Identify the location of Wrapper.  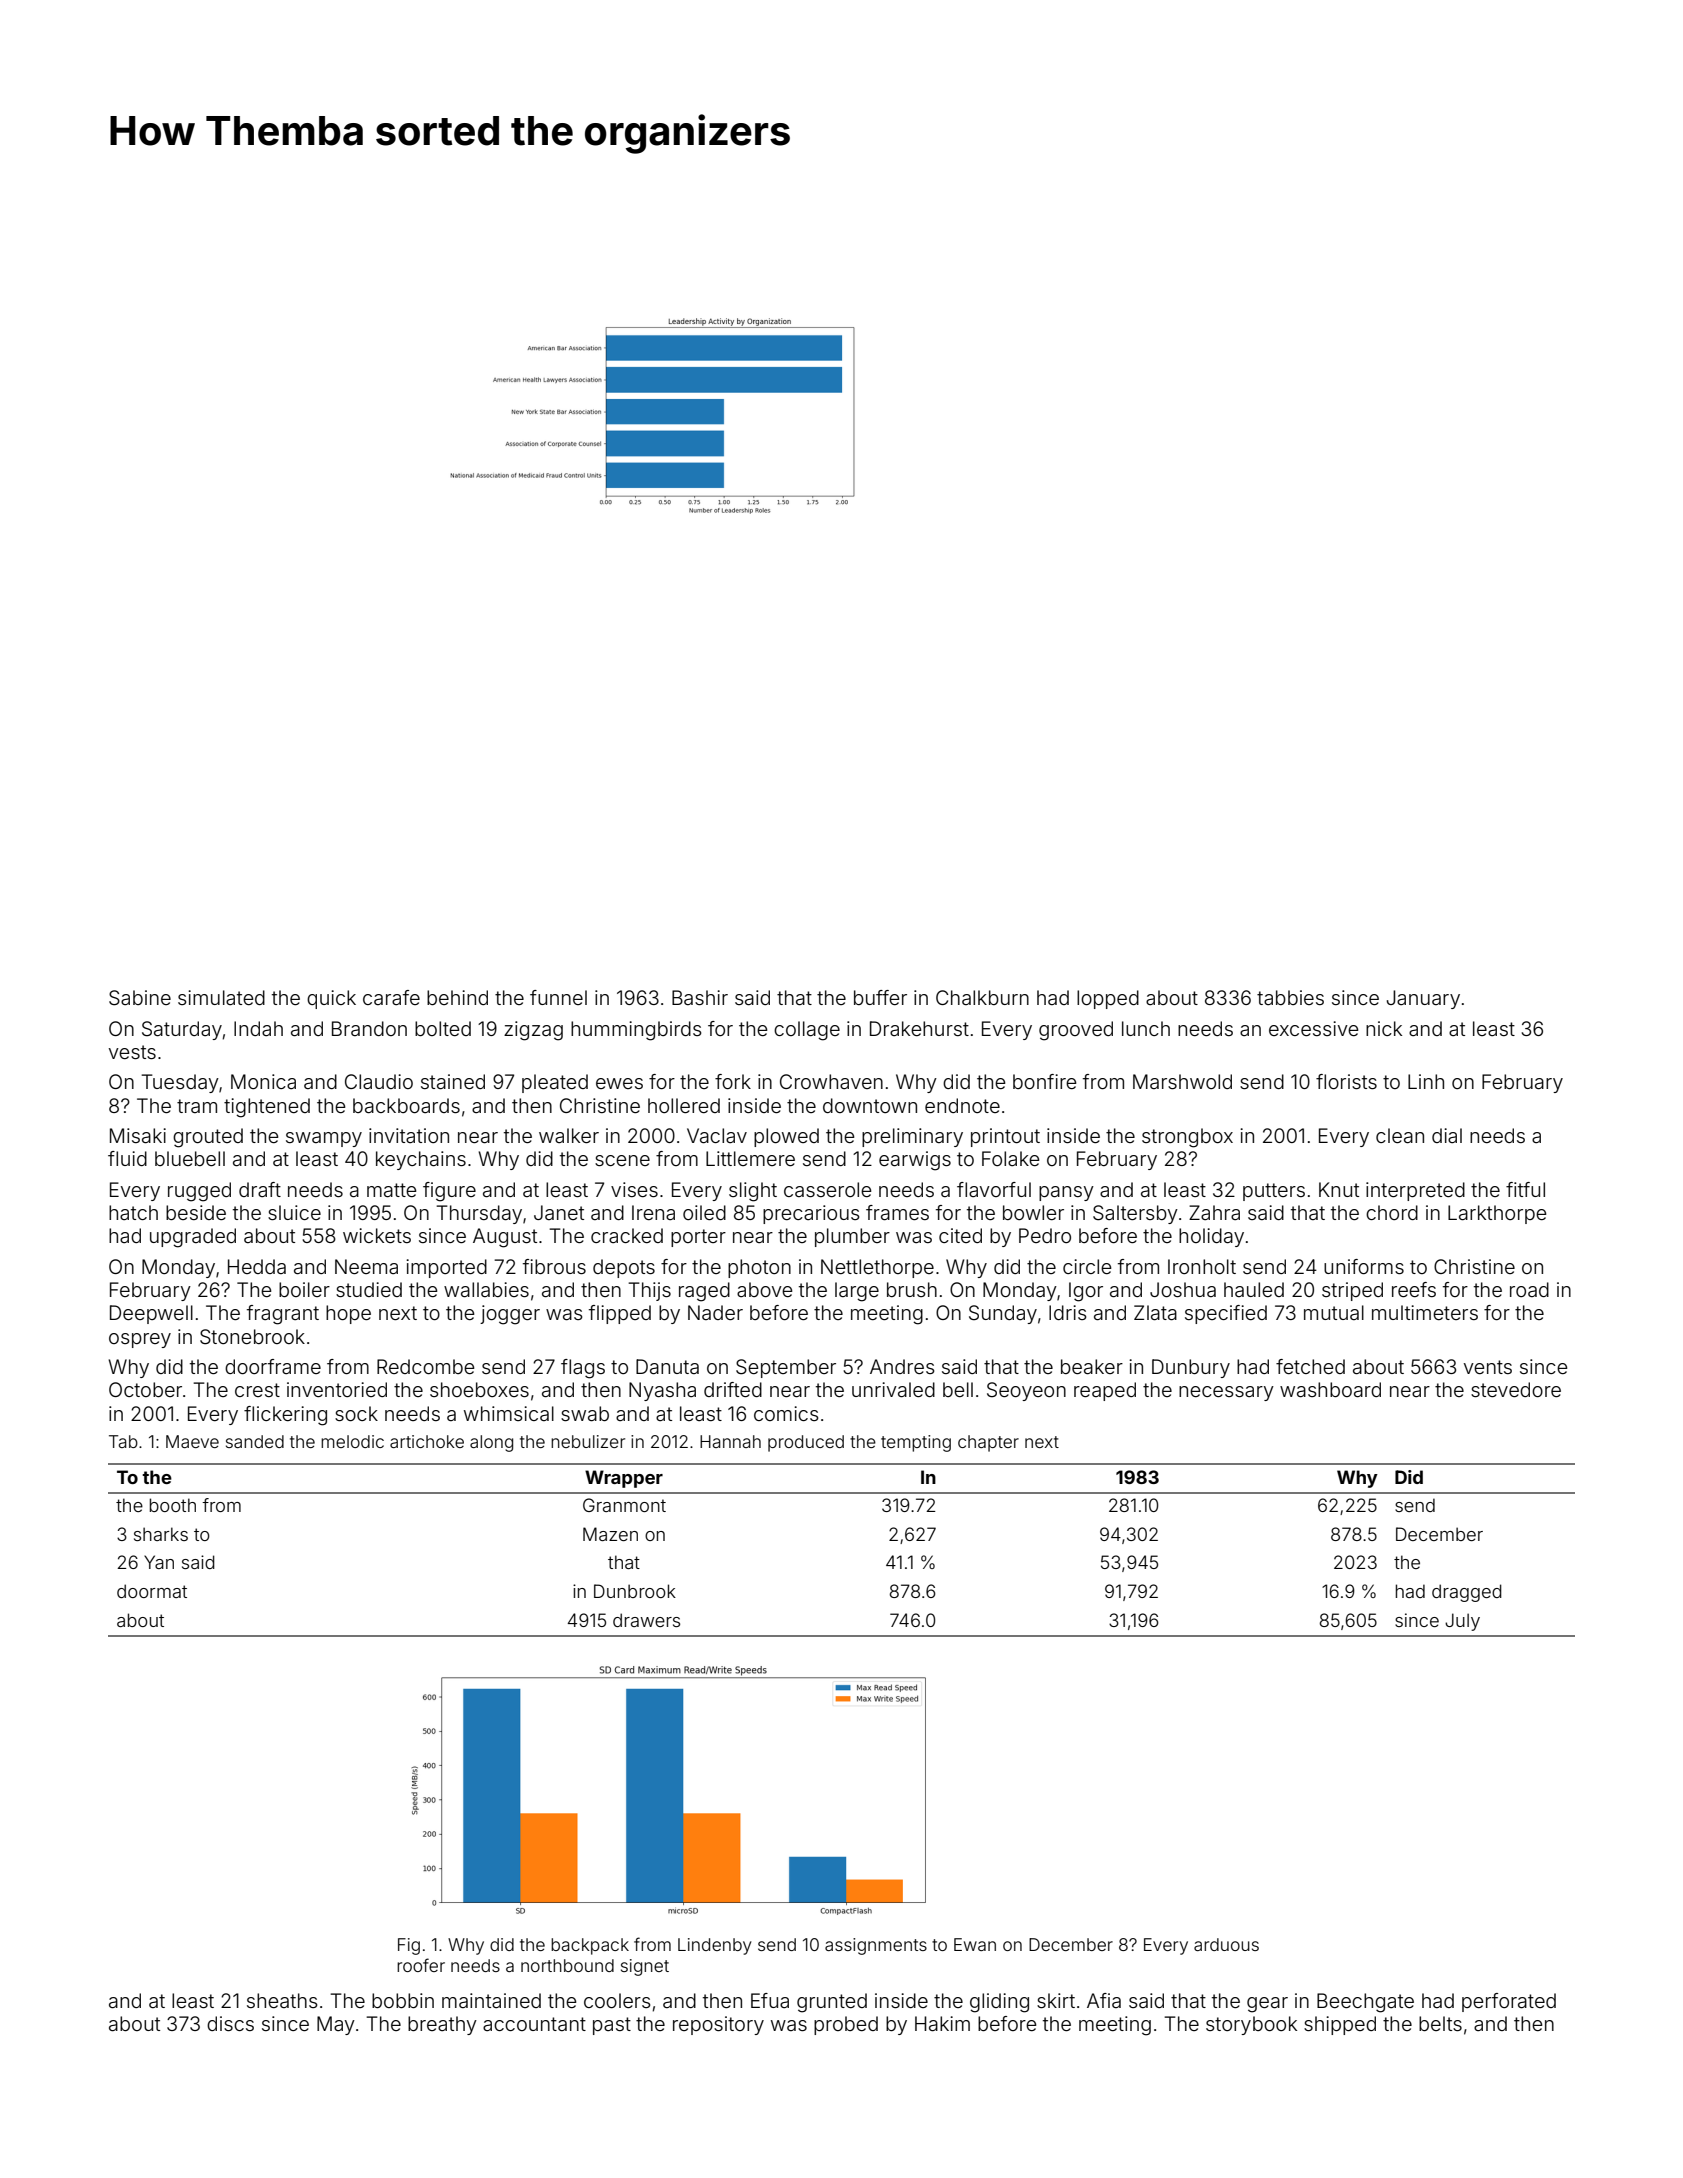
(624, 1479).
